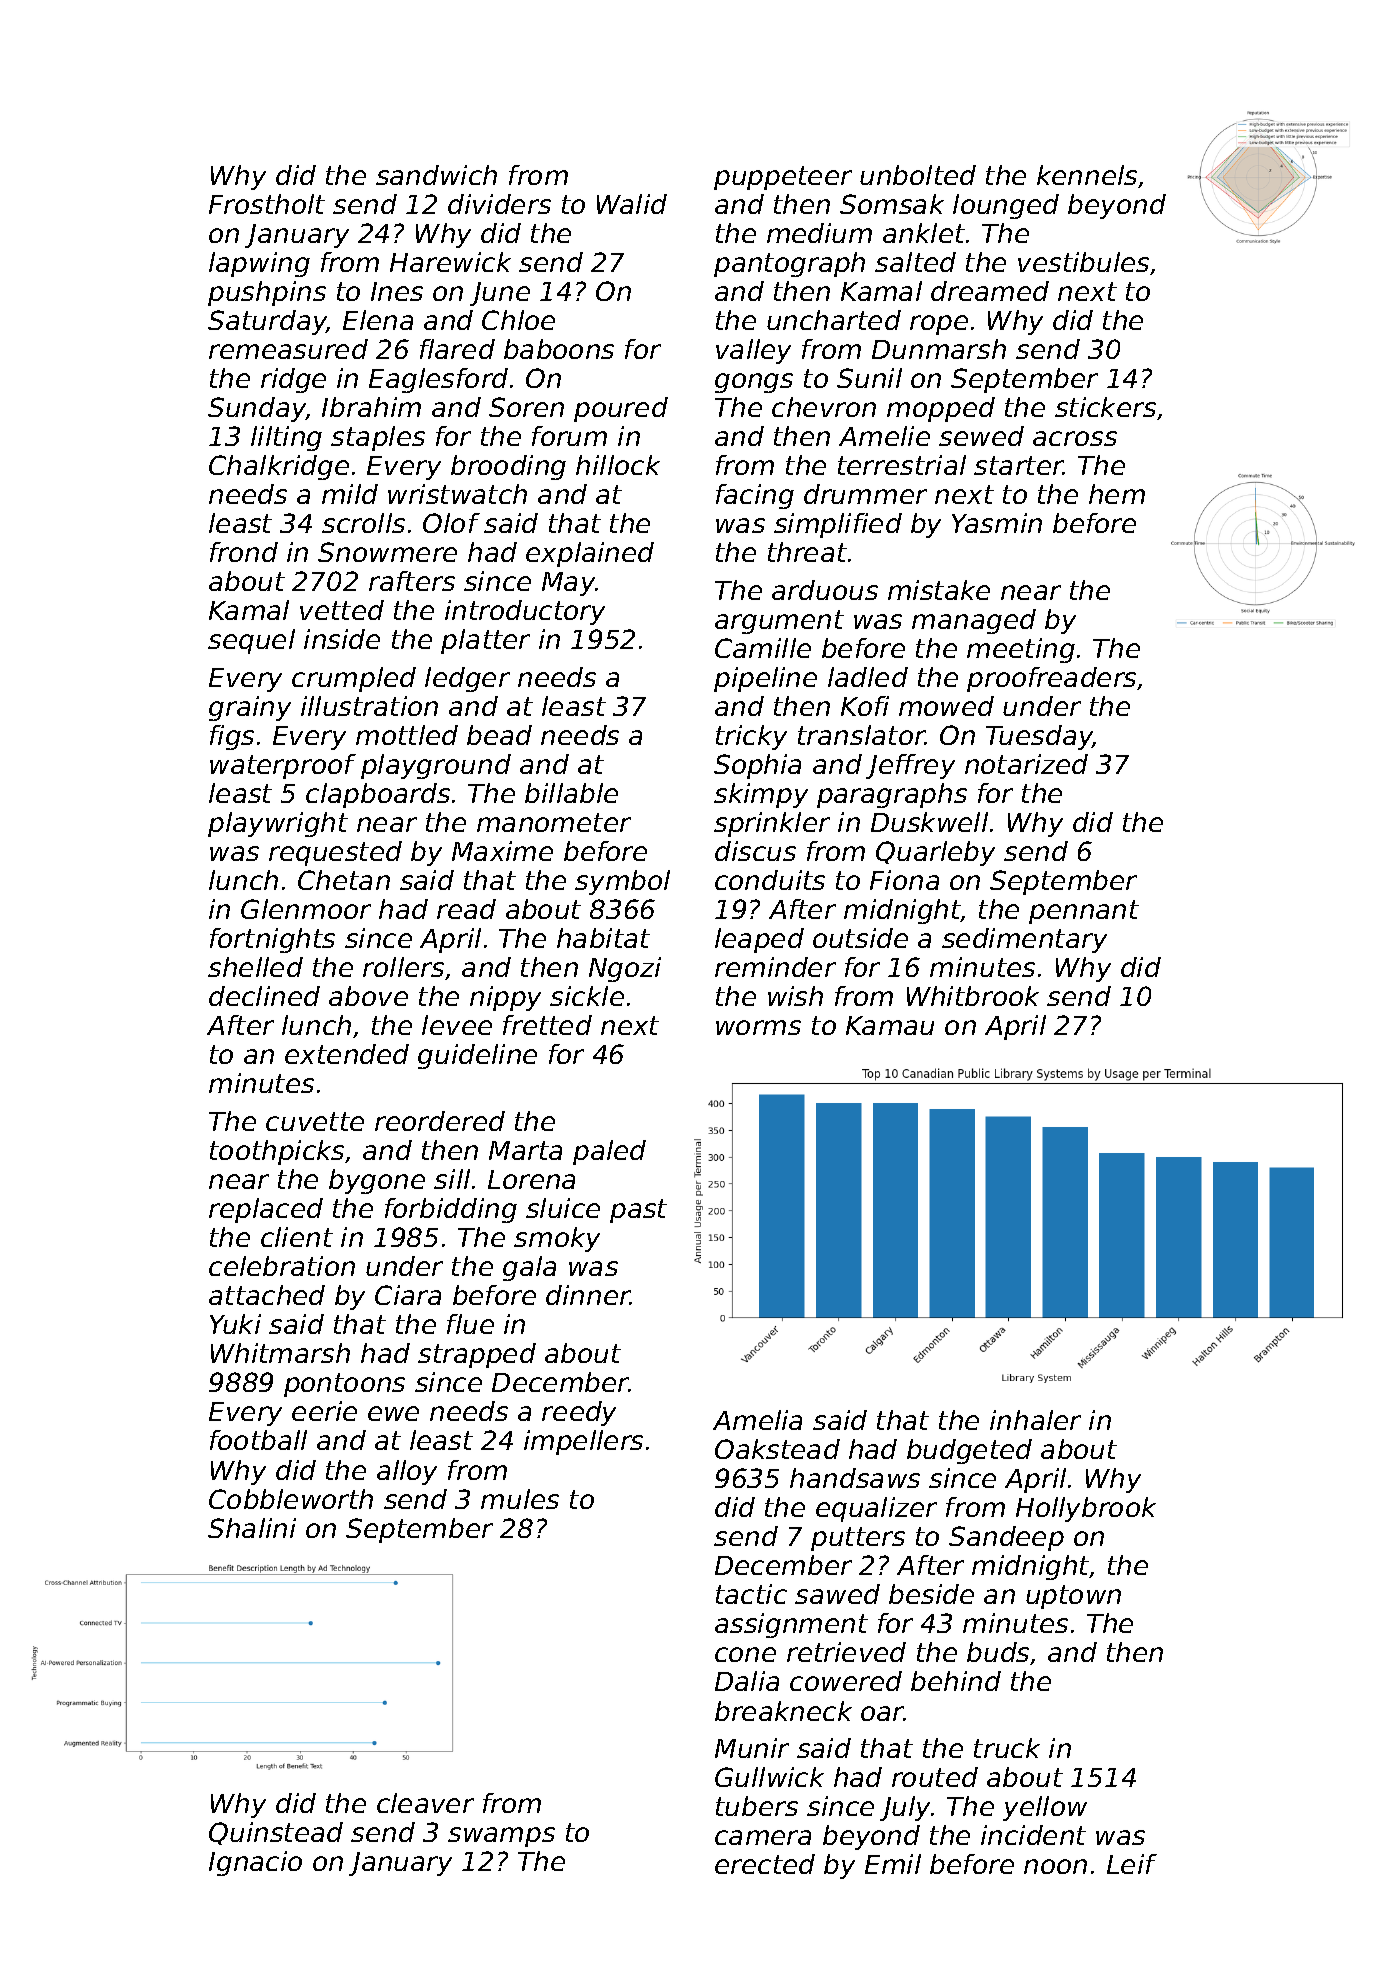  What do you see at coordinates (425, 1803) in the screenshot?
I see `cleaver` at bounding box center [425, 1803].
